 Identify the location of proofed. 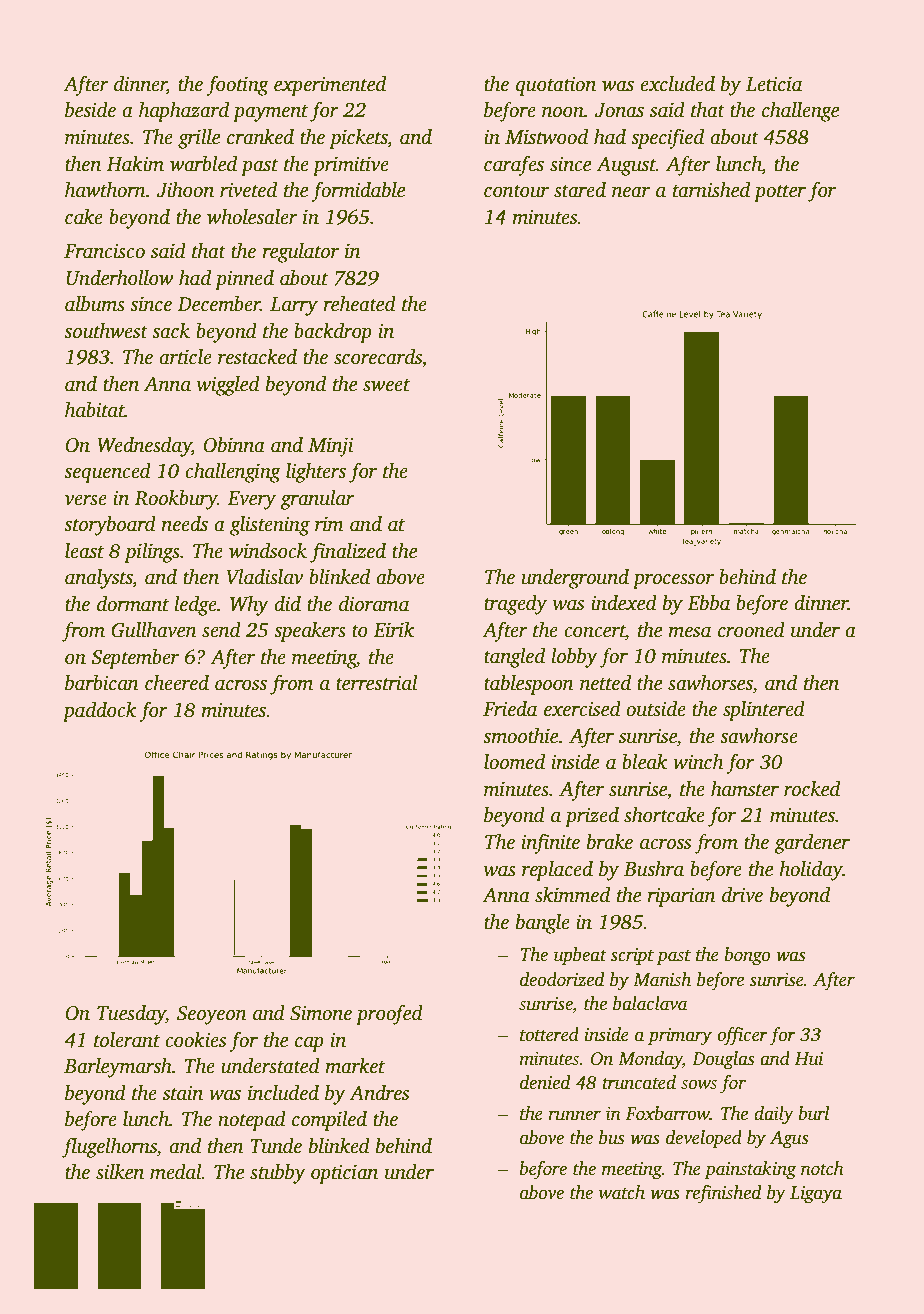
(389, 1014).
